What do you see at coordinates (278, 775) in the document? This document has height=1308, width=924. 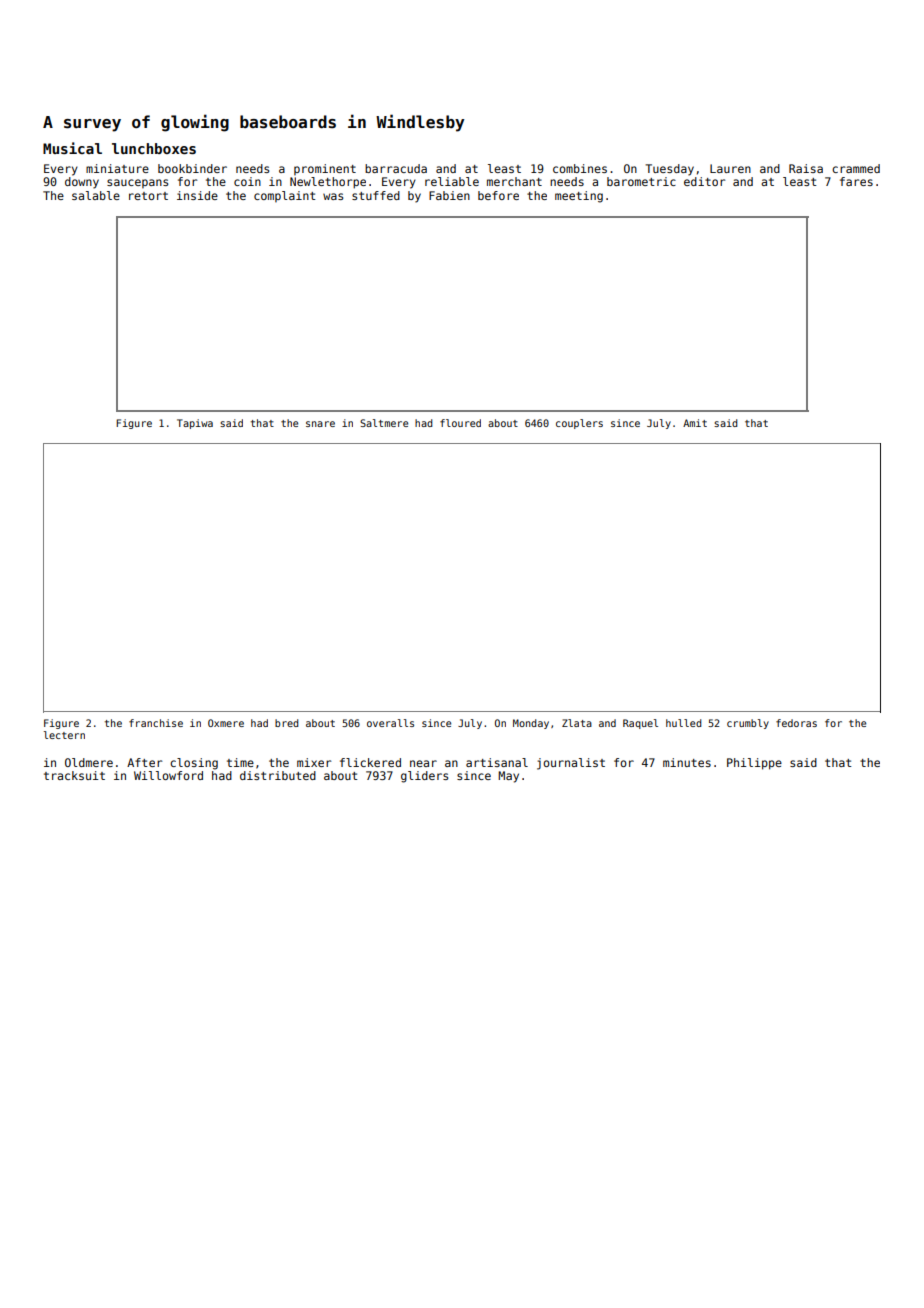 I see `distributed` at bounding box center [278, 775].
